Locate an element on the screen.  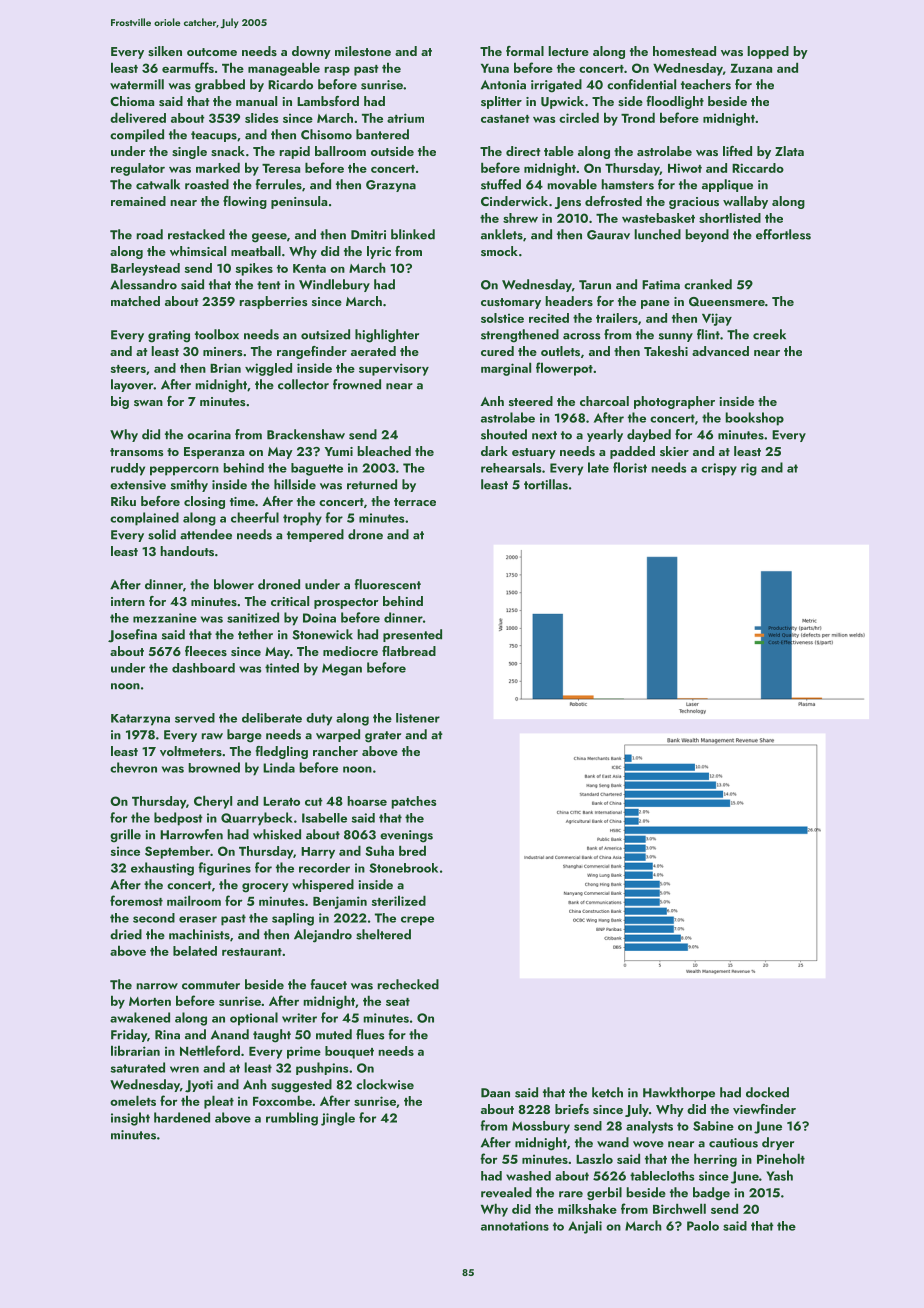
manageable is located at coordinates (284, 69).
